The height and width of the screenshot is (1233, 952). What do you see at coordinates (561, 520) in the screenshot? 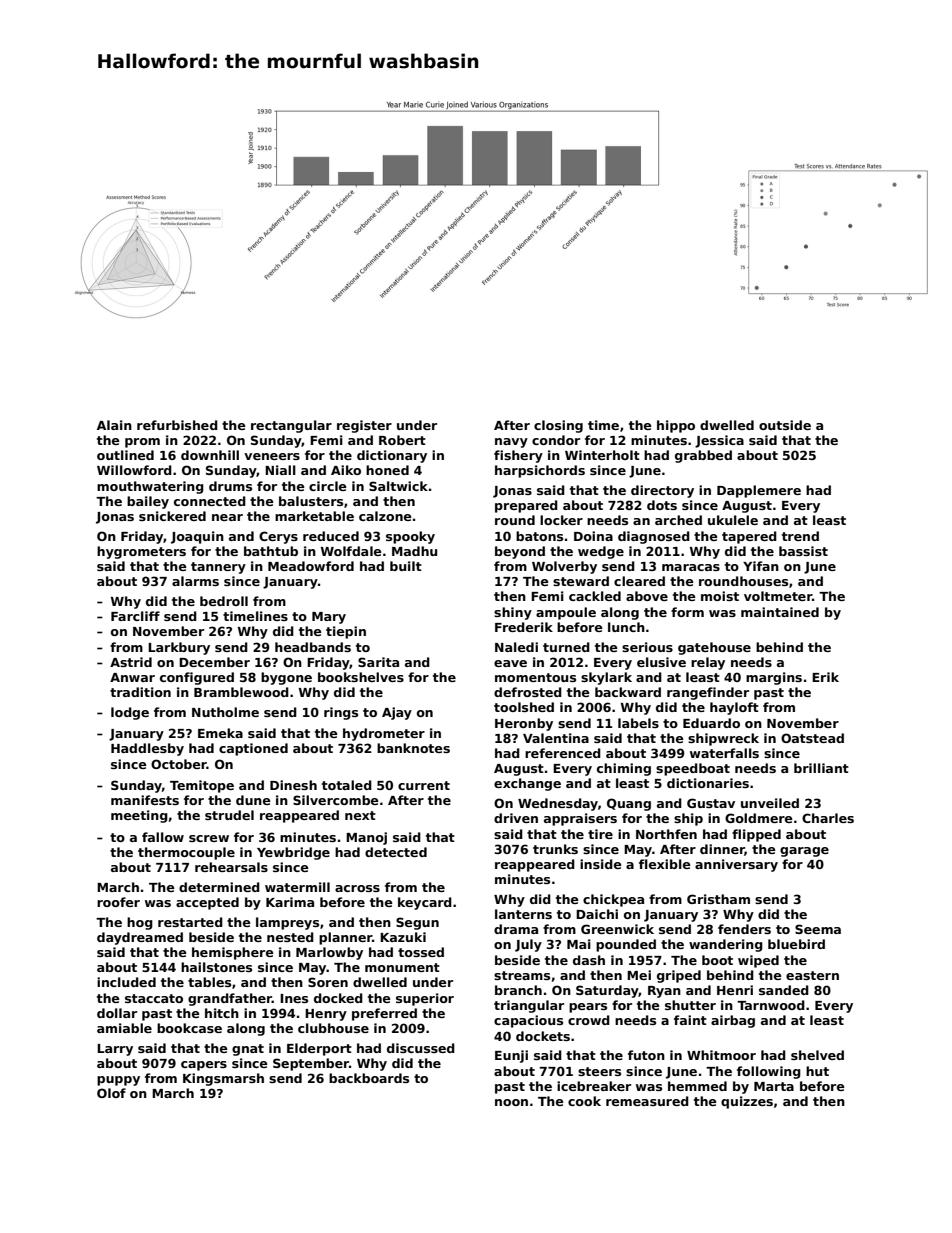
I see `locker` at bounding box center [561, 520].
